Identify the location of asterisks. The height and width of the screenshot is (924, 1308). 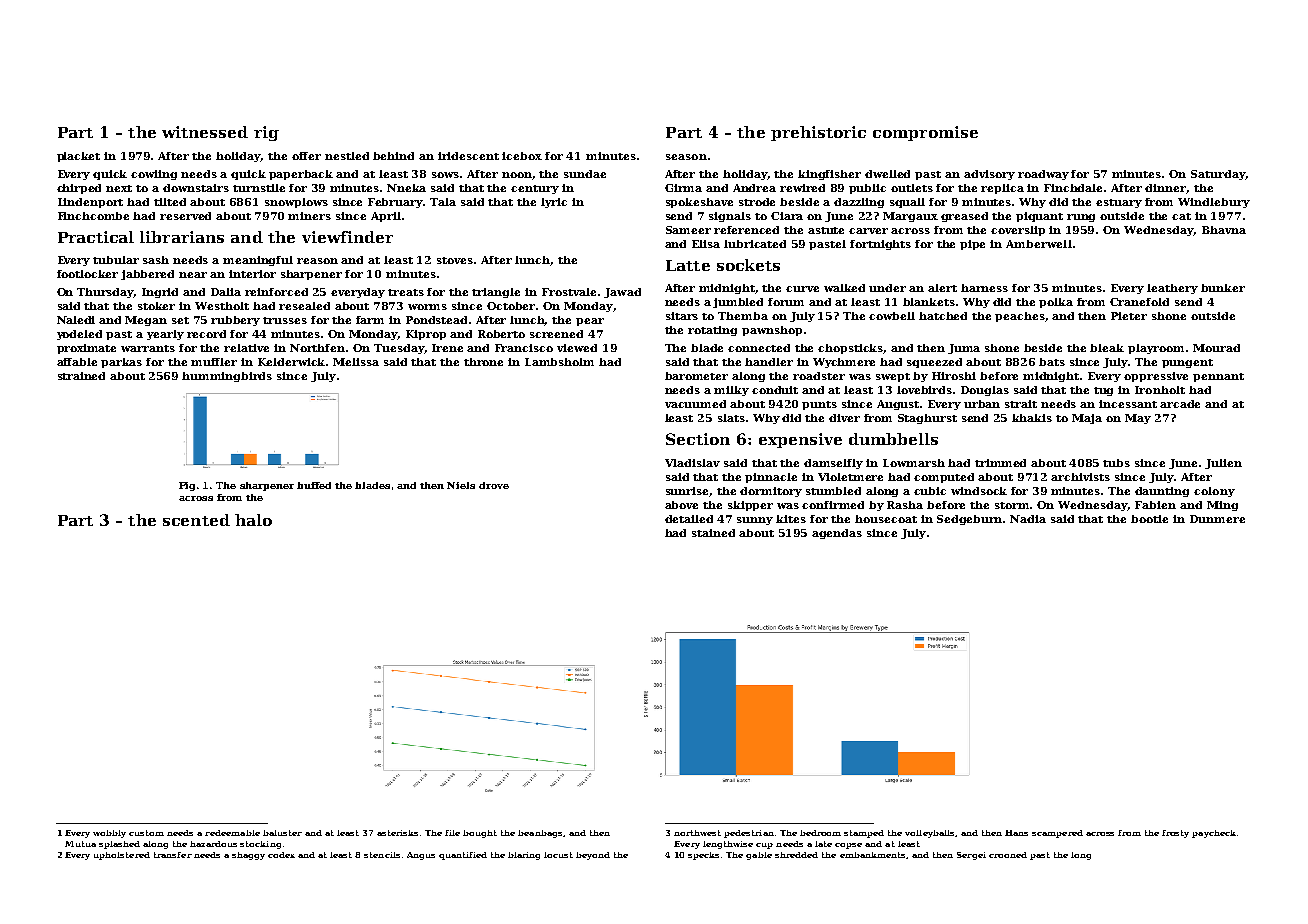
(397, 833).
